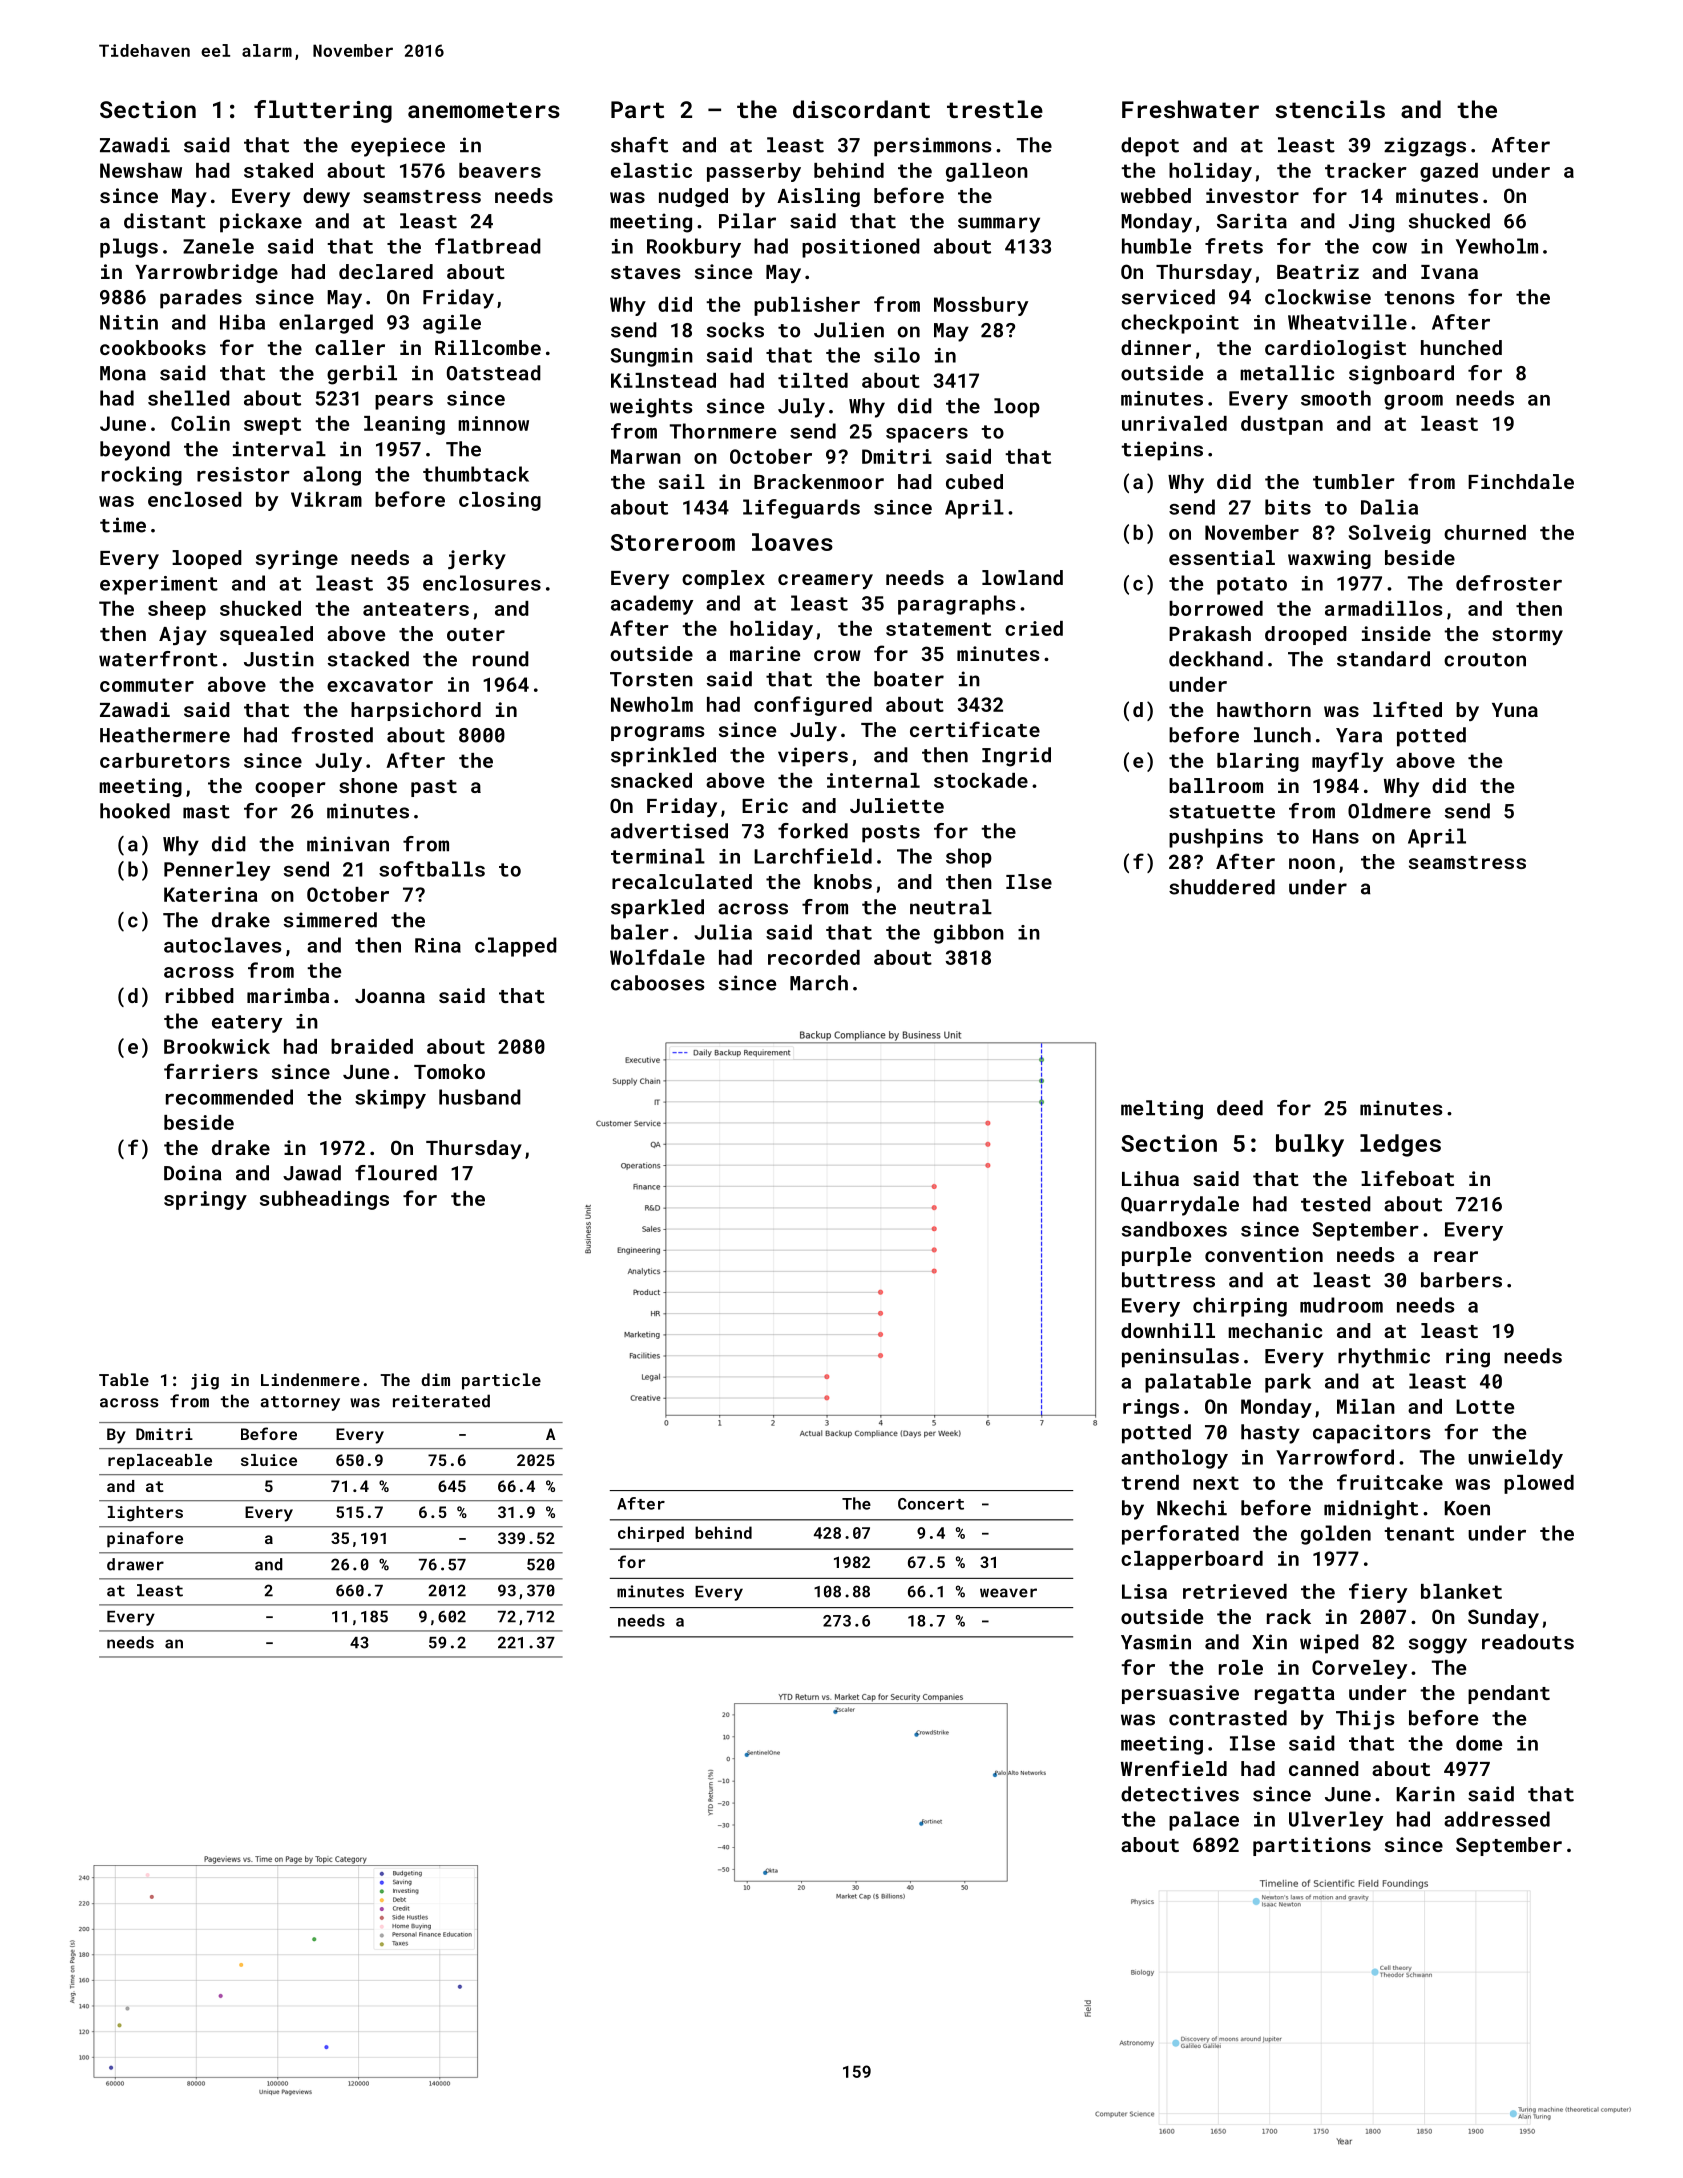 This page has height=2178, width=1683. Describe the element at coordinates (350, 347) in the page. I see `caller` at that location.
